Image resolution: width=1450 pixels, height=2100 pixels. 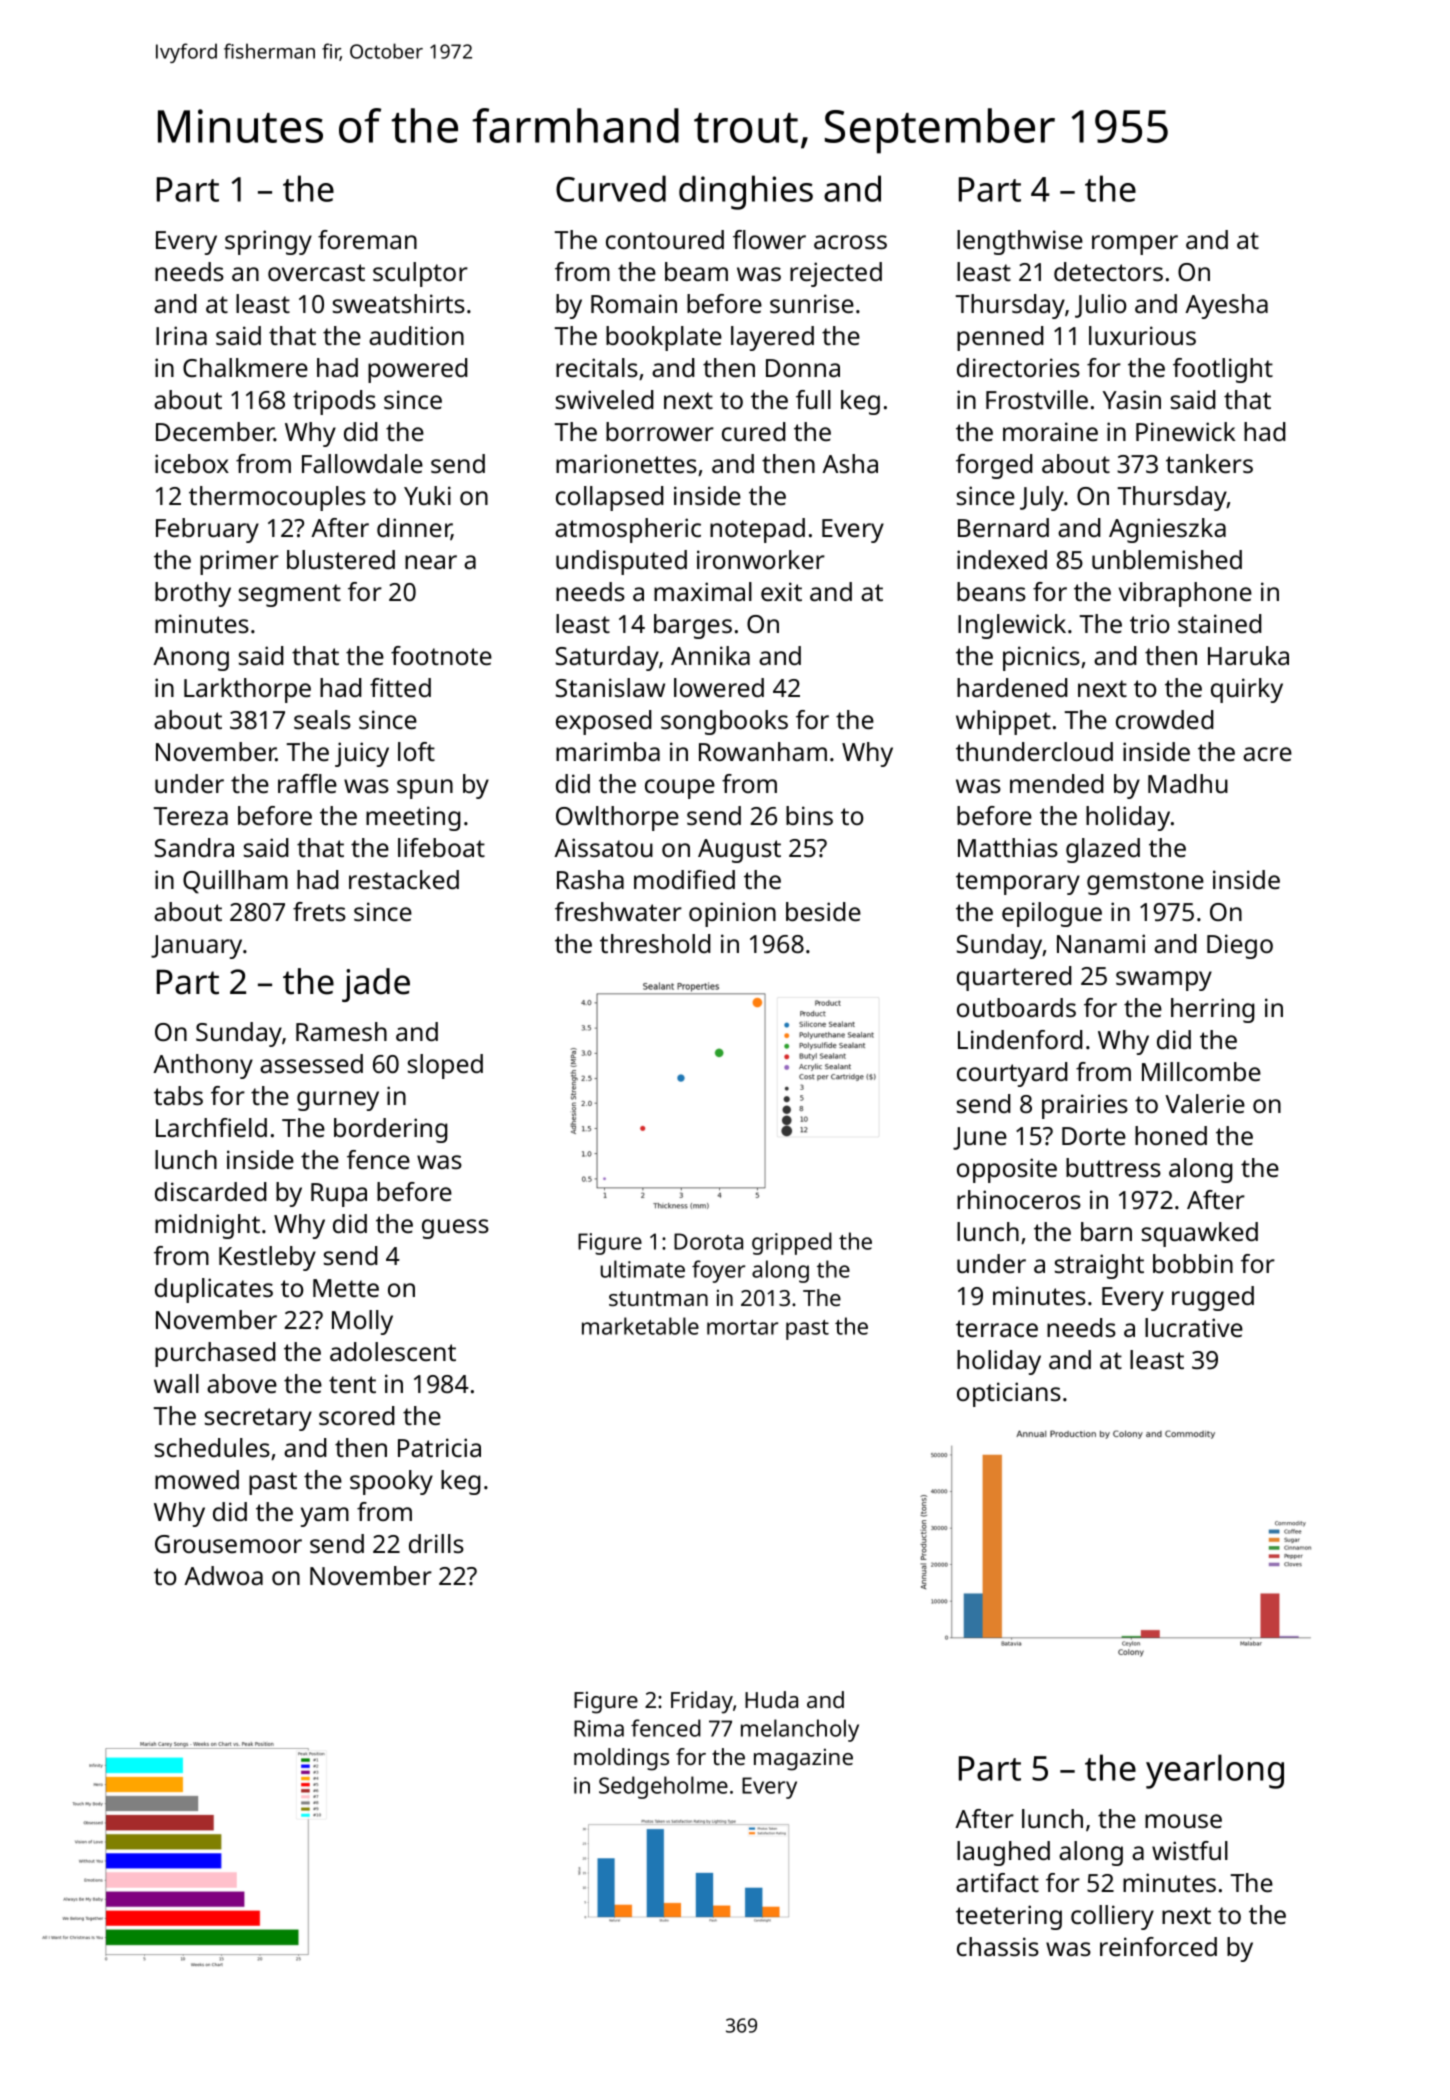 What do you see at coordinates (436, 1543) in the screenshot?
I see `drills` at bounding box center [436, 1543].
